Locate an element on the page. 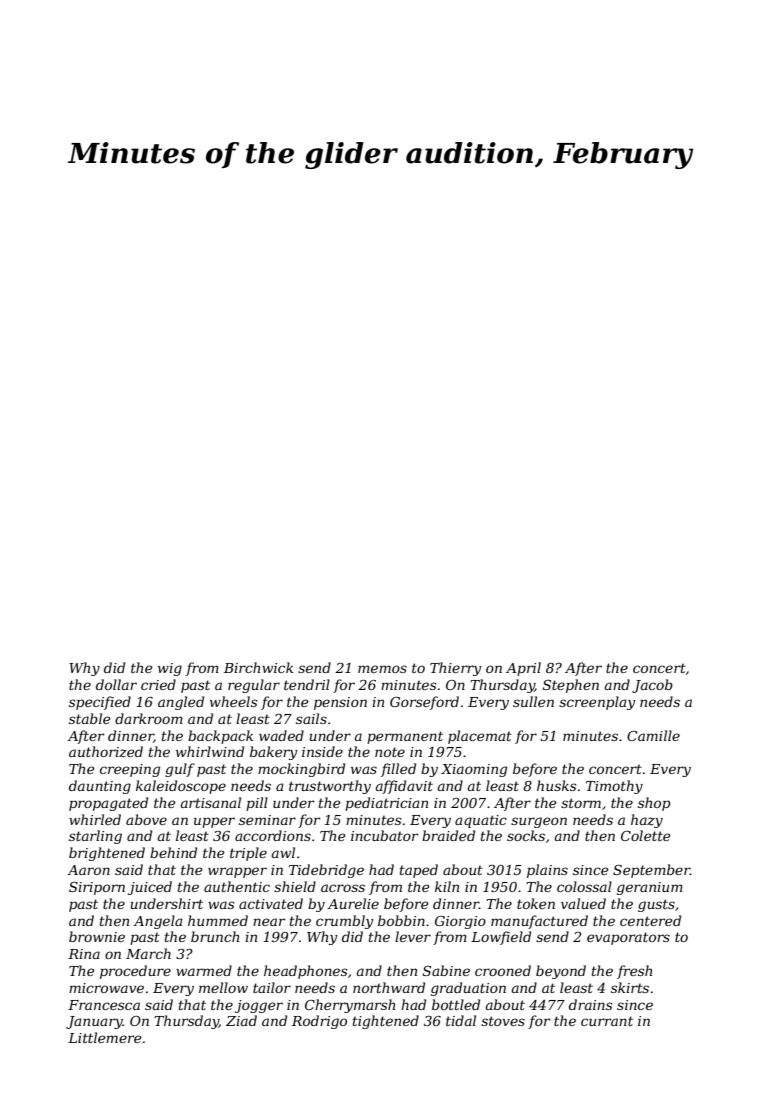 This document has width=771, height=1094. Tidebridge is located at coordinates (326, 871).
